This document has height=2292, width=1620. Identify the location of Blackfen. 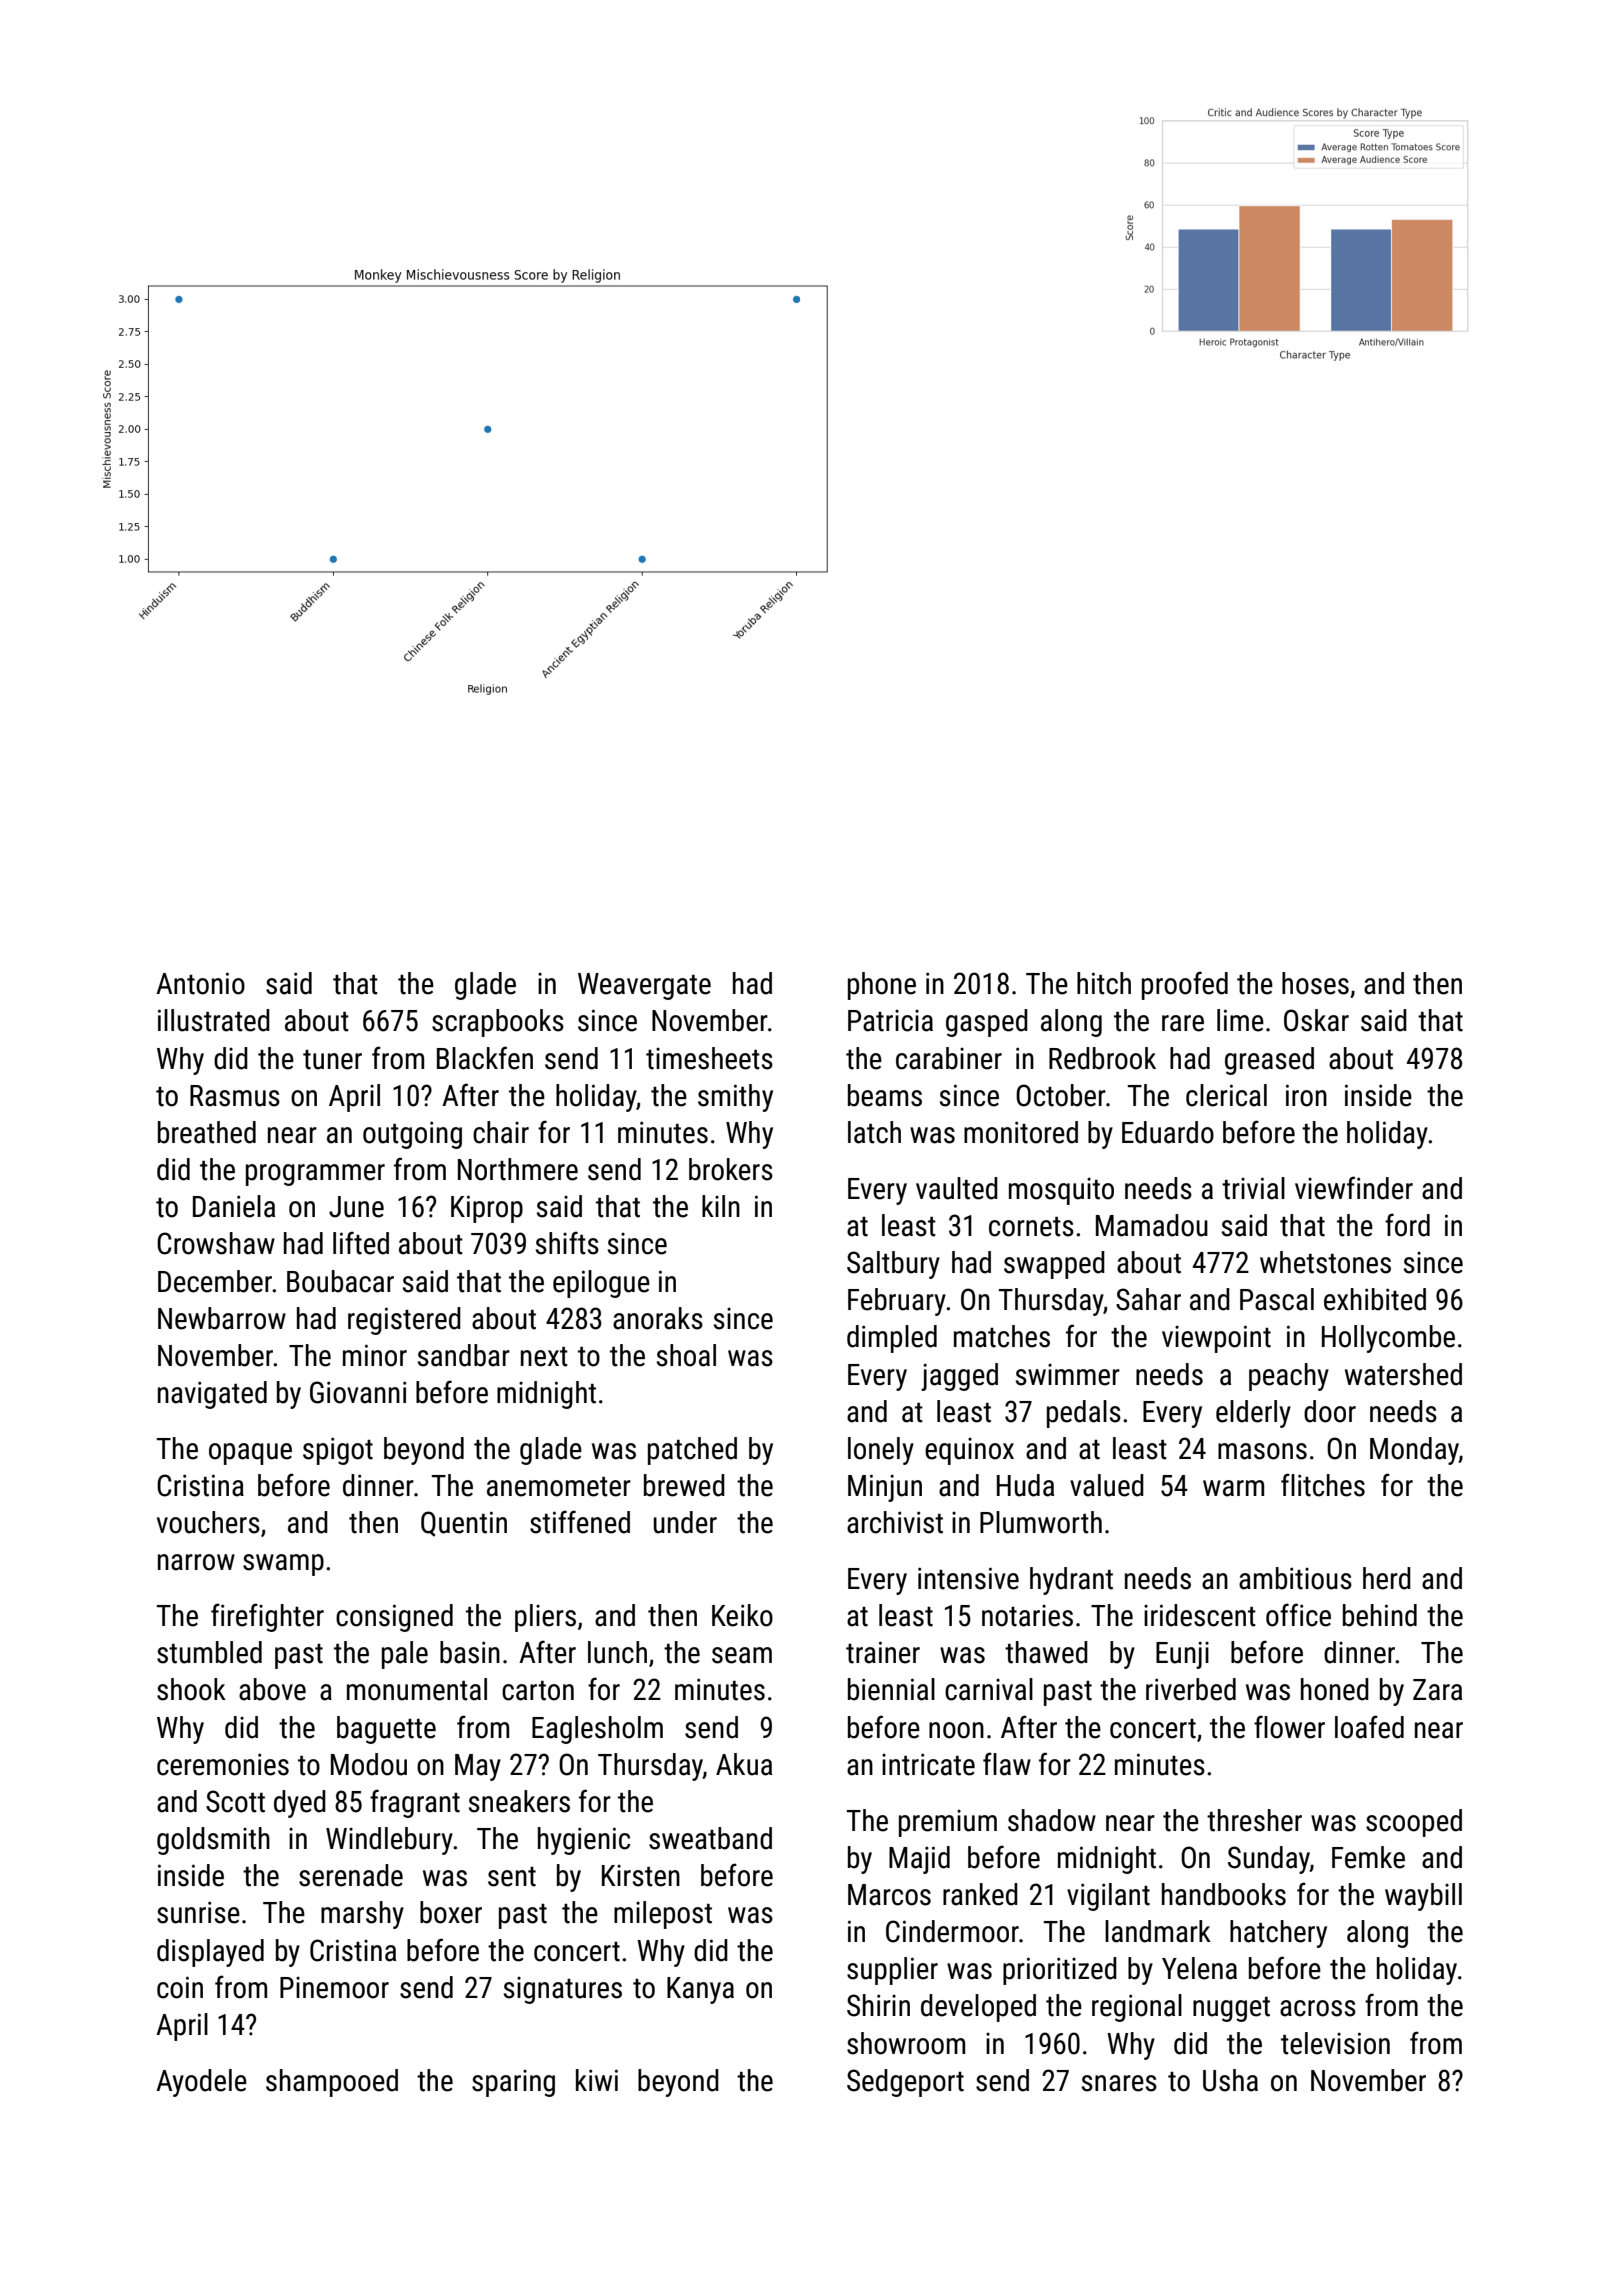
(485, 1058).
